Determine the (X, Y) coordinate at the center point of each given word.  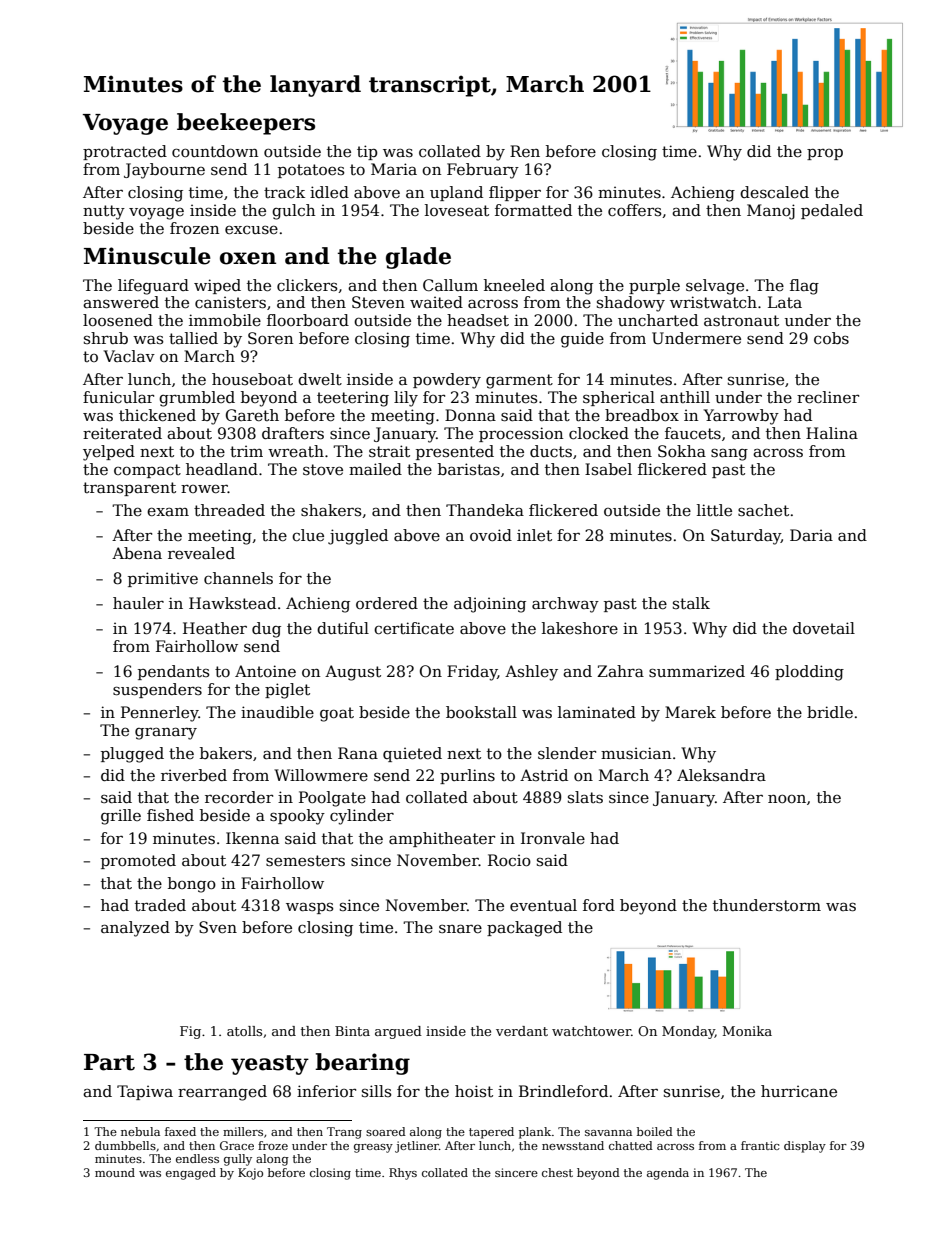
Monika (747, 1031)
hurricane (799, 1091)
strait (389, 451)
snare (460, 928)
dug (266, 630)
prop (825, 154)
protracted (125, 152)
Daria (811, 535)
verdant (522, 1031)
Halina (832, 433)
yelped (109, 453)
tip (367, 152)
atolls (244, 1031)
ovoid (491, 535)
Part (109, 1062)
